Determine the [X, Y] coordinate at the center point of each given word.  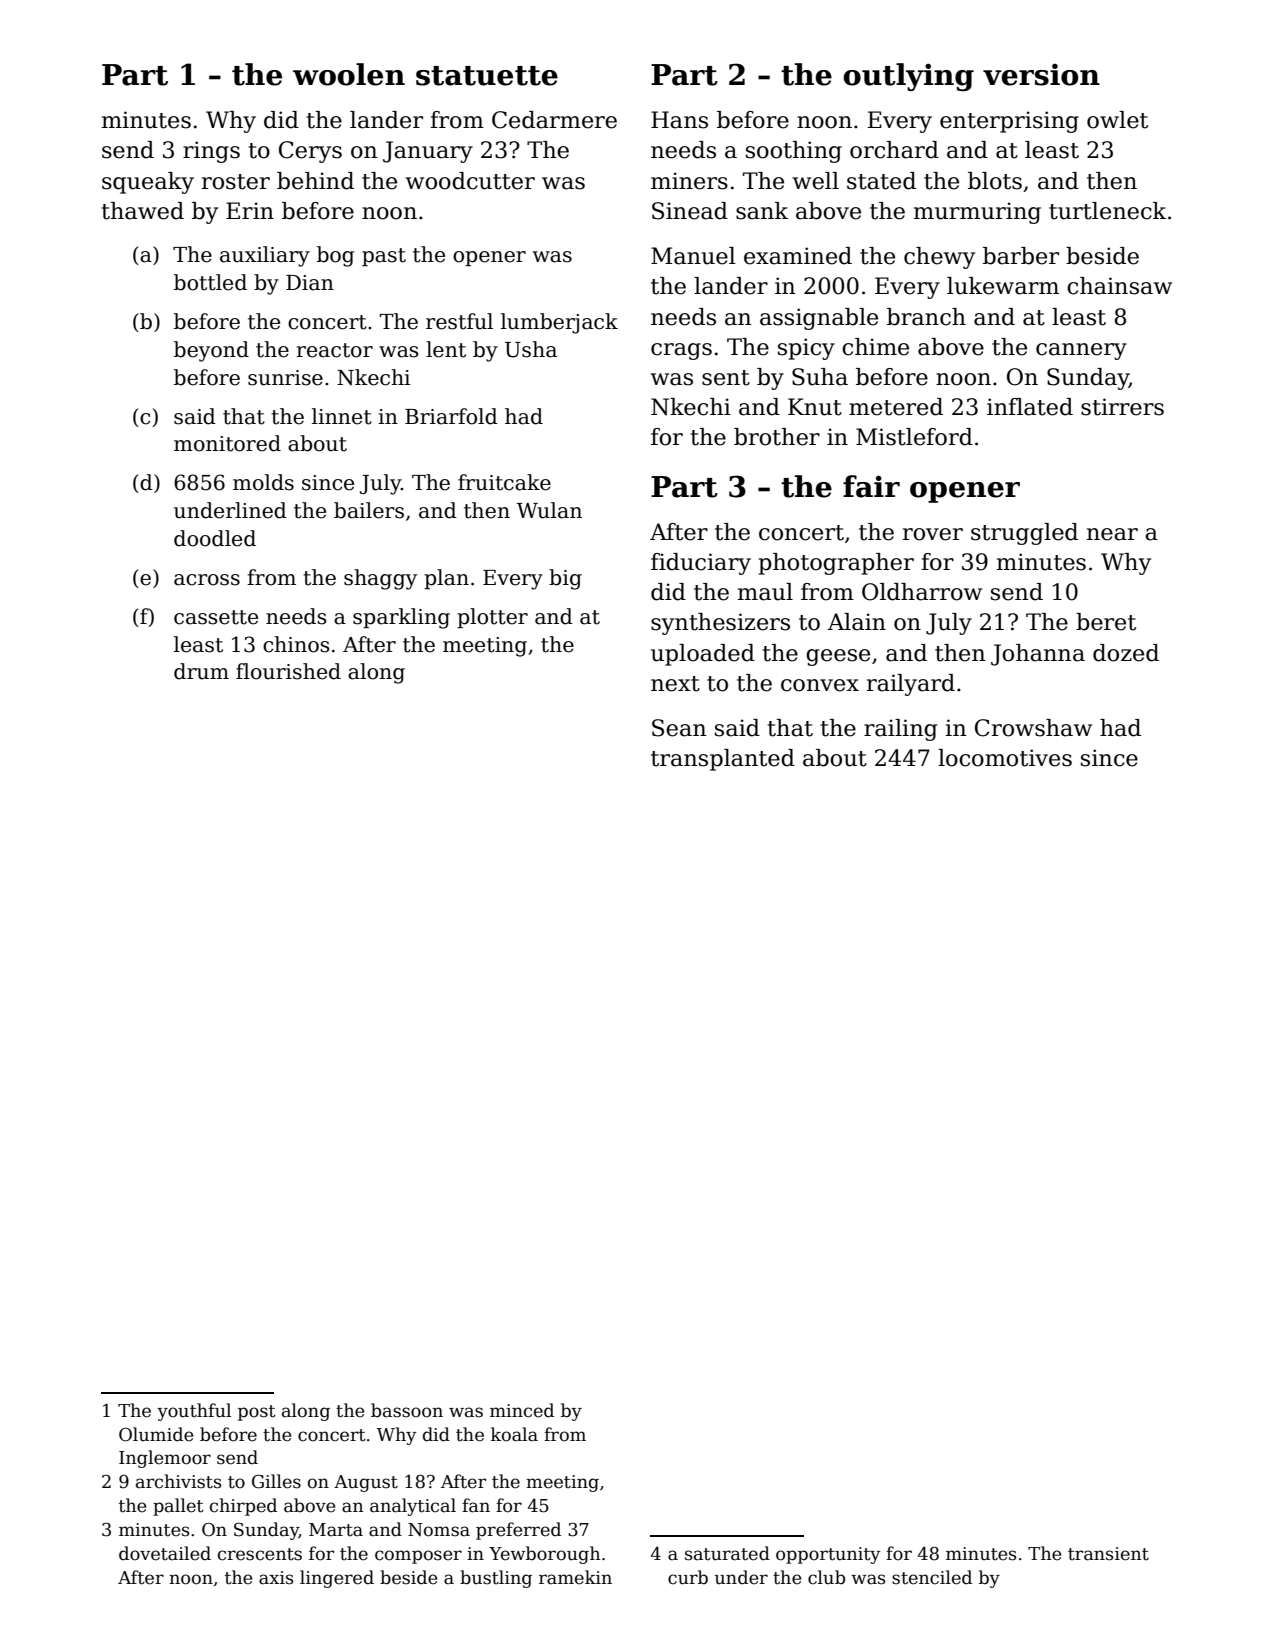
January [428, 152]
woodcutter [470, 181]
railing [900, 730]
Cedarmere [554, 120]
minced [522, 1410]
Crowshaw [1033, 728]
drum [201, 671]
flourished [288, 671]
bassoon [407, 1410]
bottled [210, 282]
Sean [679, 728]
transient [1108, 1554]
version [1041, 74]
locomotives [1005, 758]
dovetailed [165, 1553]
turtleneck [1107, 211]
